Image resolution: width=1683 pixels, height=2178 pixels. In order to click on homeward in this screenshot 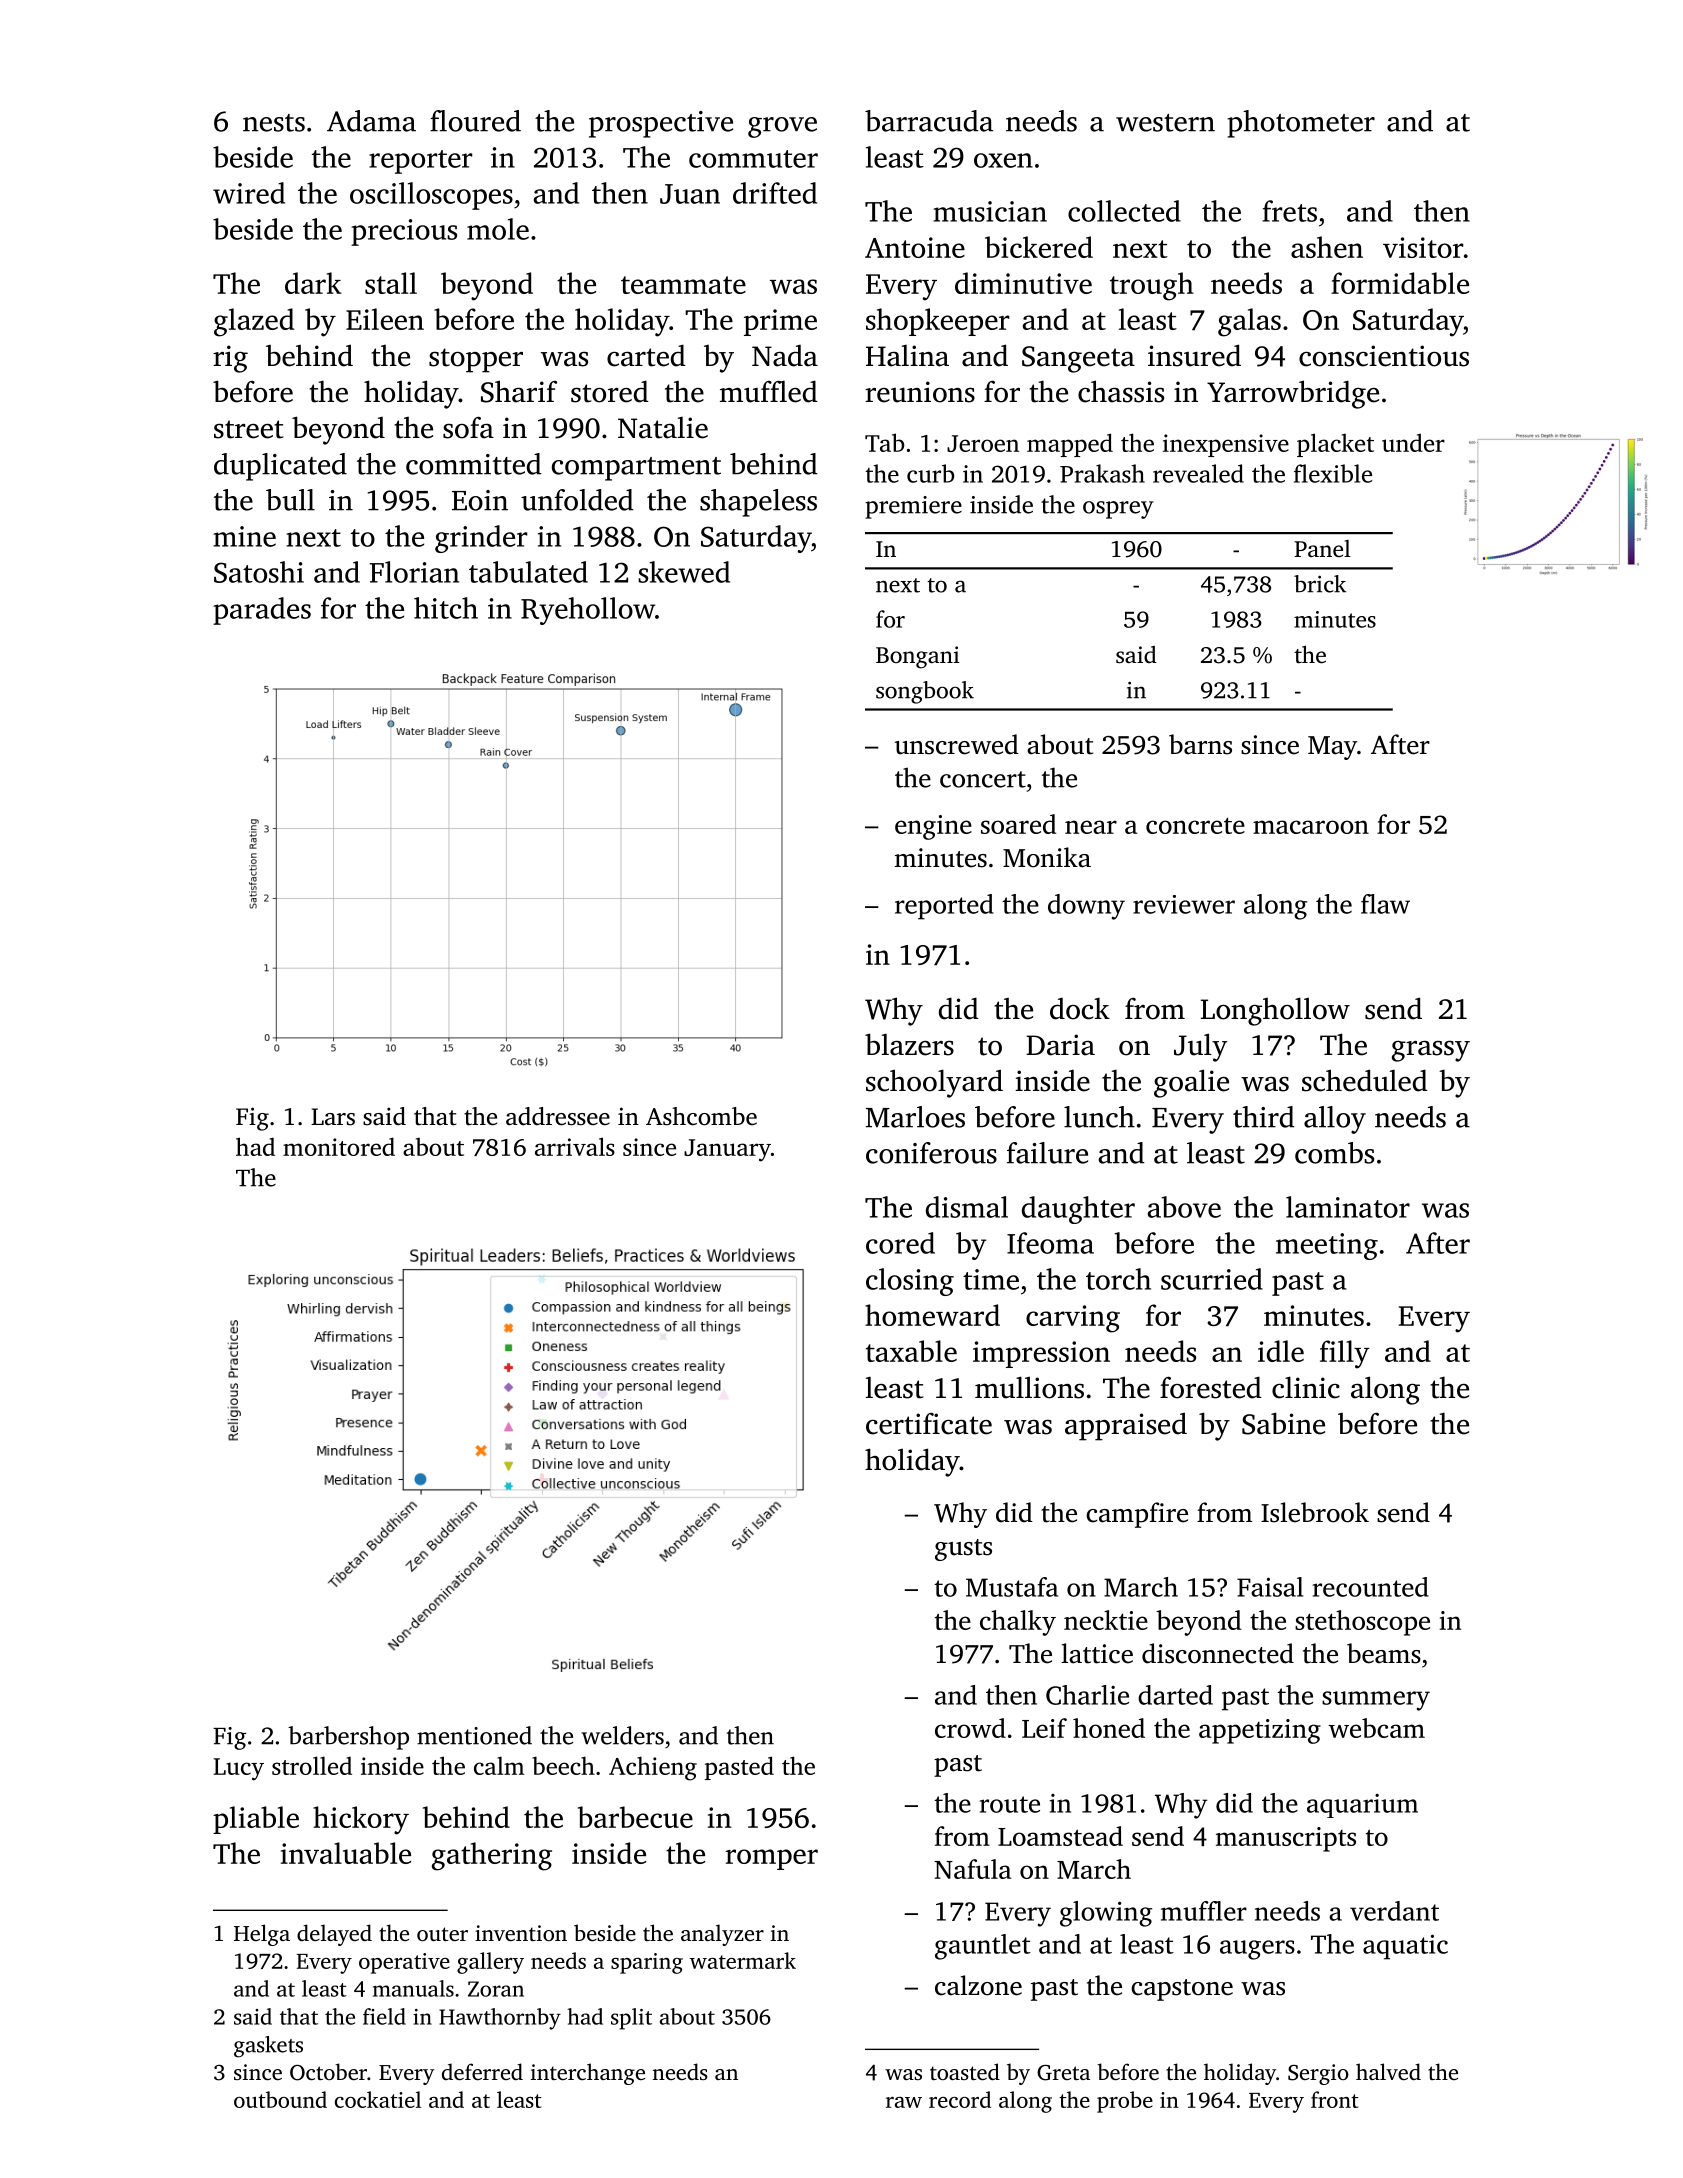, I will do `click(932, 1315)`.
